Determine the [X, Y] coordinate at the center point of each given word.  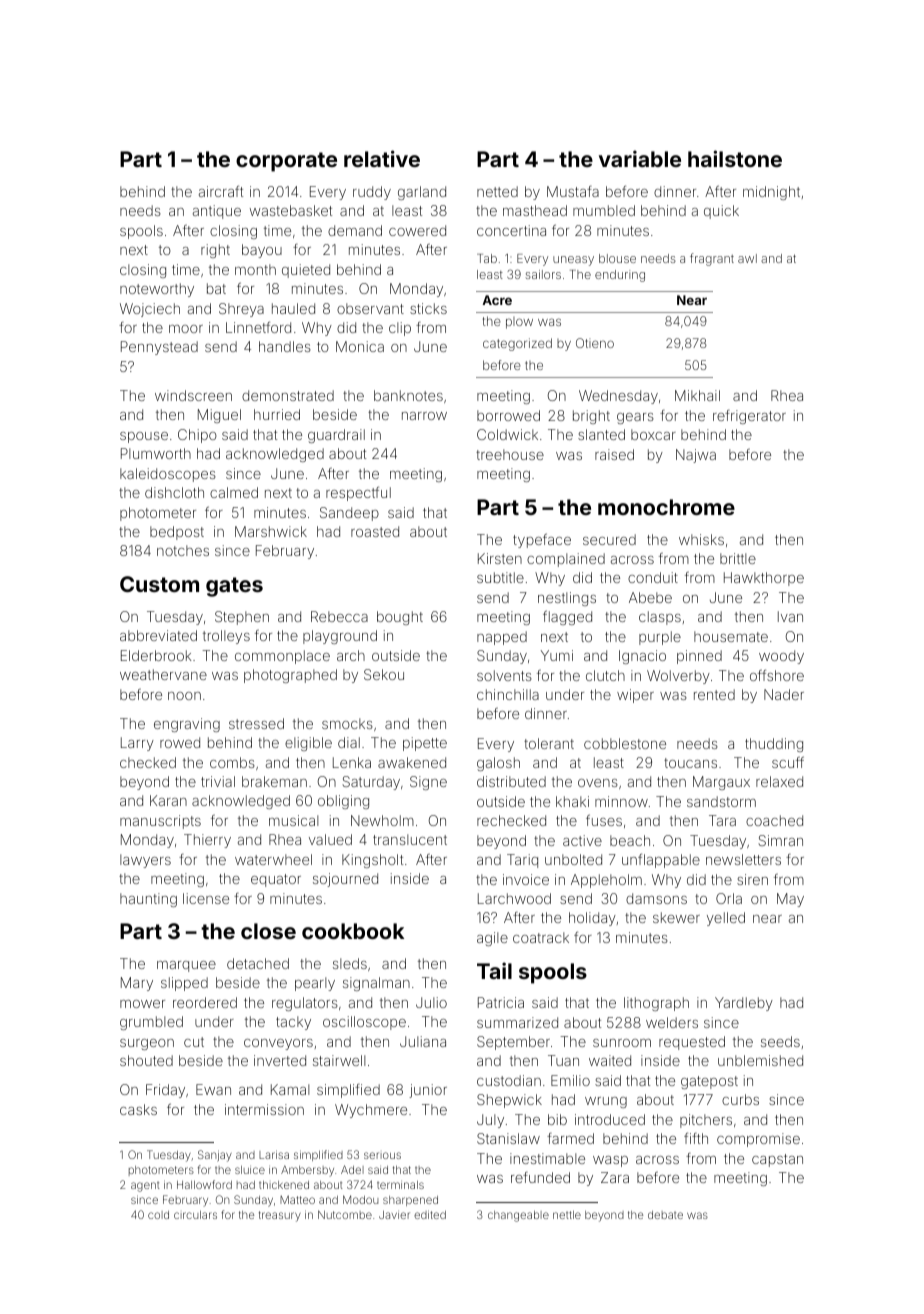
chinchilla [508, 694]
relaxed [779, 781]
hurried [277, 414]
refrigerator [749, 417]
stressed [256, 723]
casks [138, 1109]
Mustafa [573, 191]
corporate [286, 162]
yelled [726, 919]
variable [640, 158]
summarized [517, 1022]
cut [194, 1042]
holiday [592, 919]
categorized [517, 344]
